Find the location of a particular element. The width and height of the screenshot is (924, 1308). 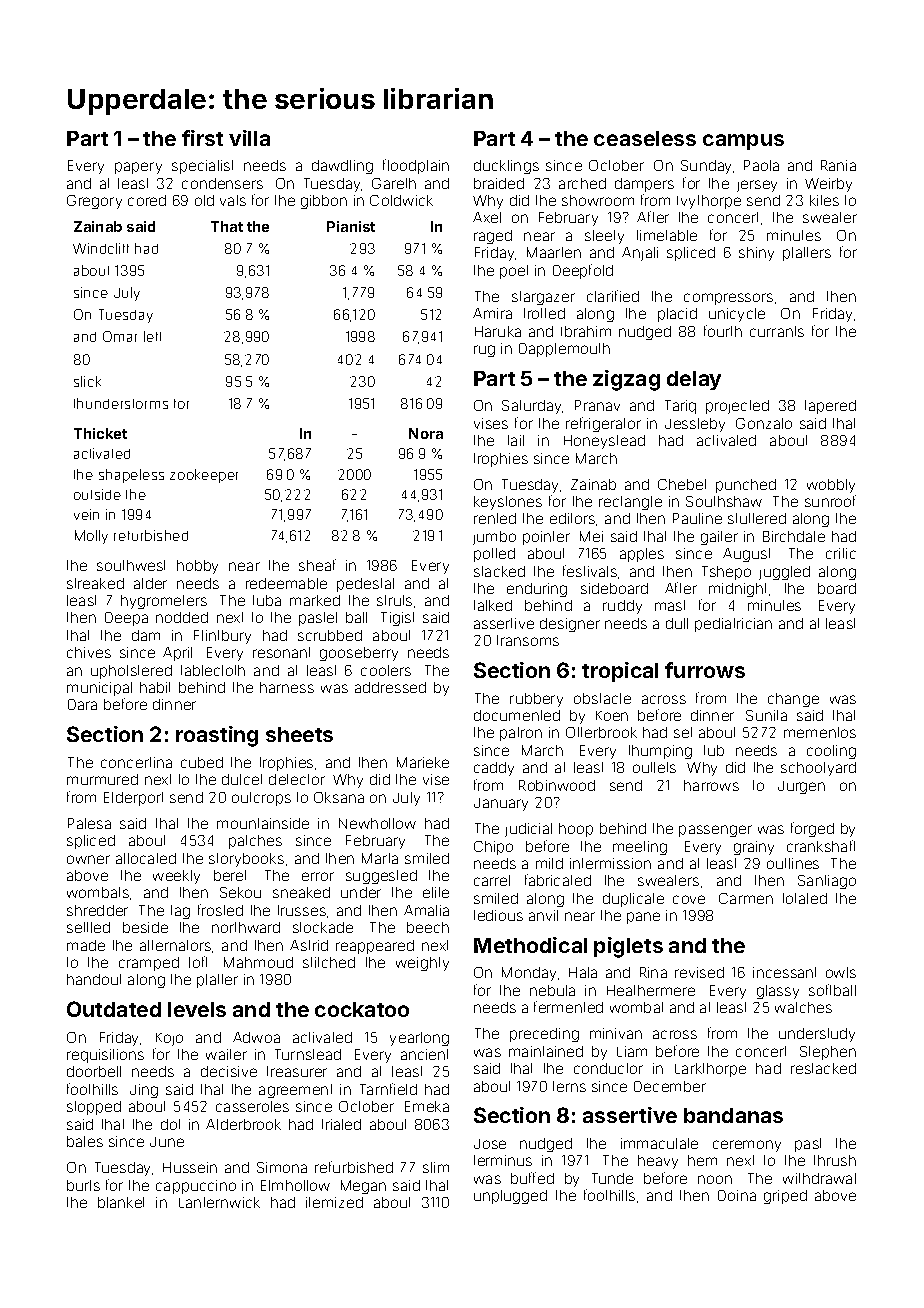

owls is located at coordinates (841, 972).
